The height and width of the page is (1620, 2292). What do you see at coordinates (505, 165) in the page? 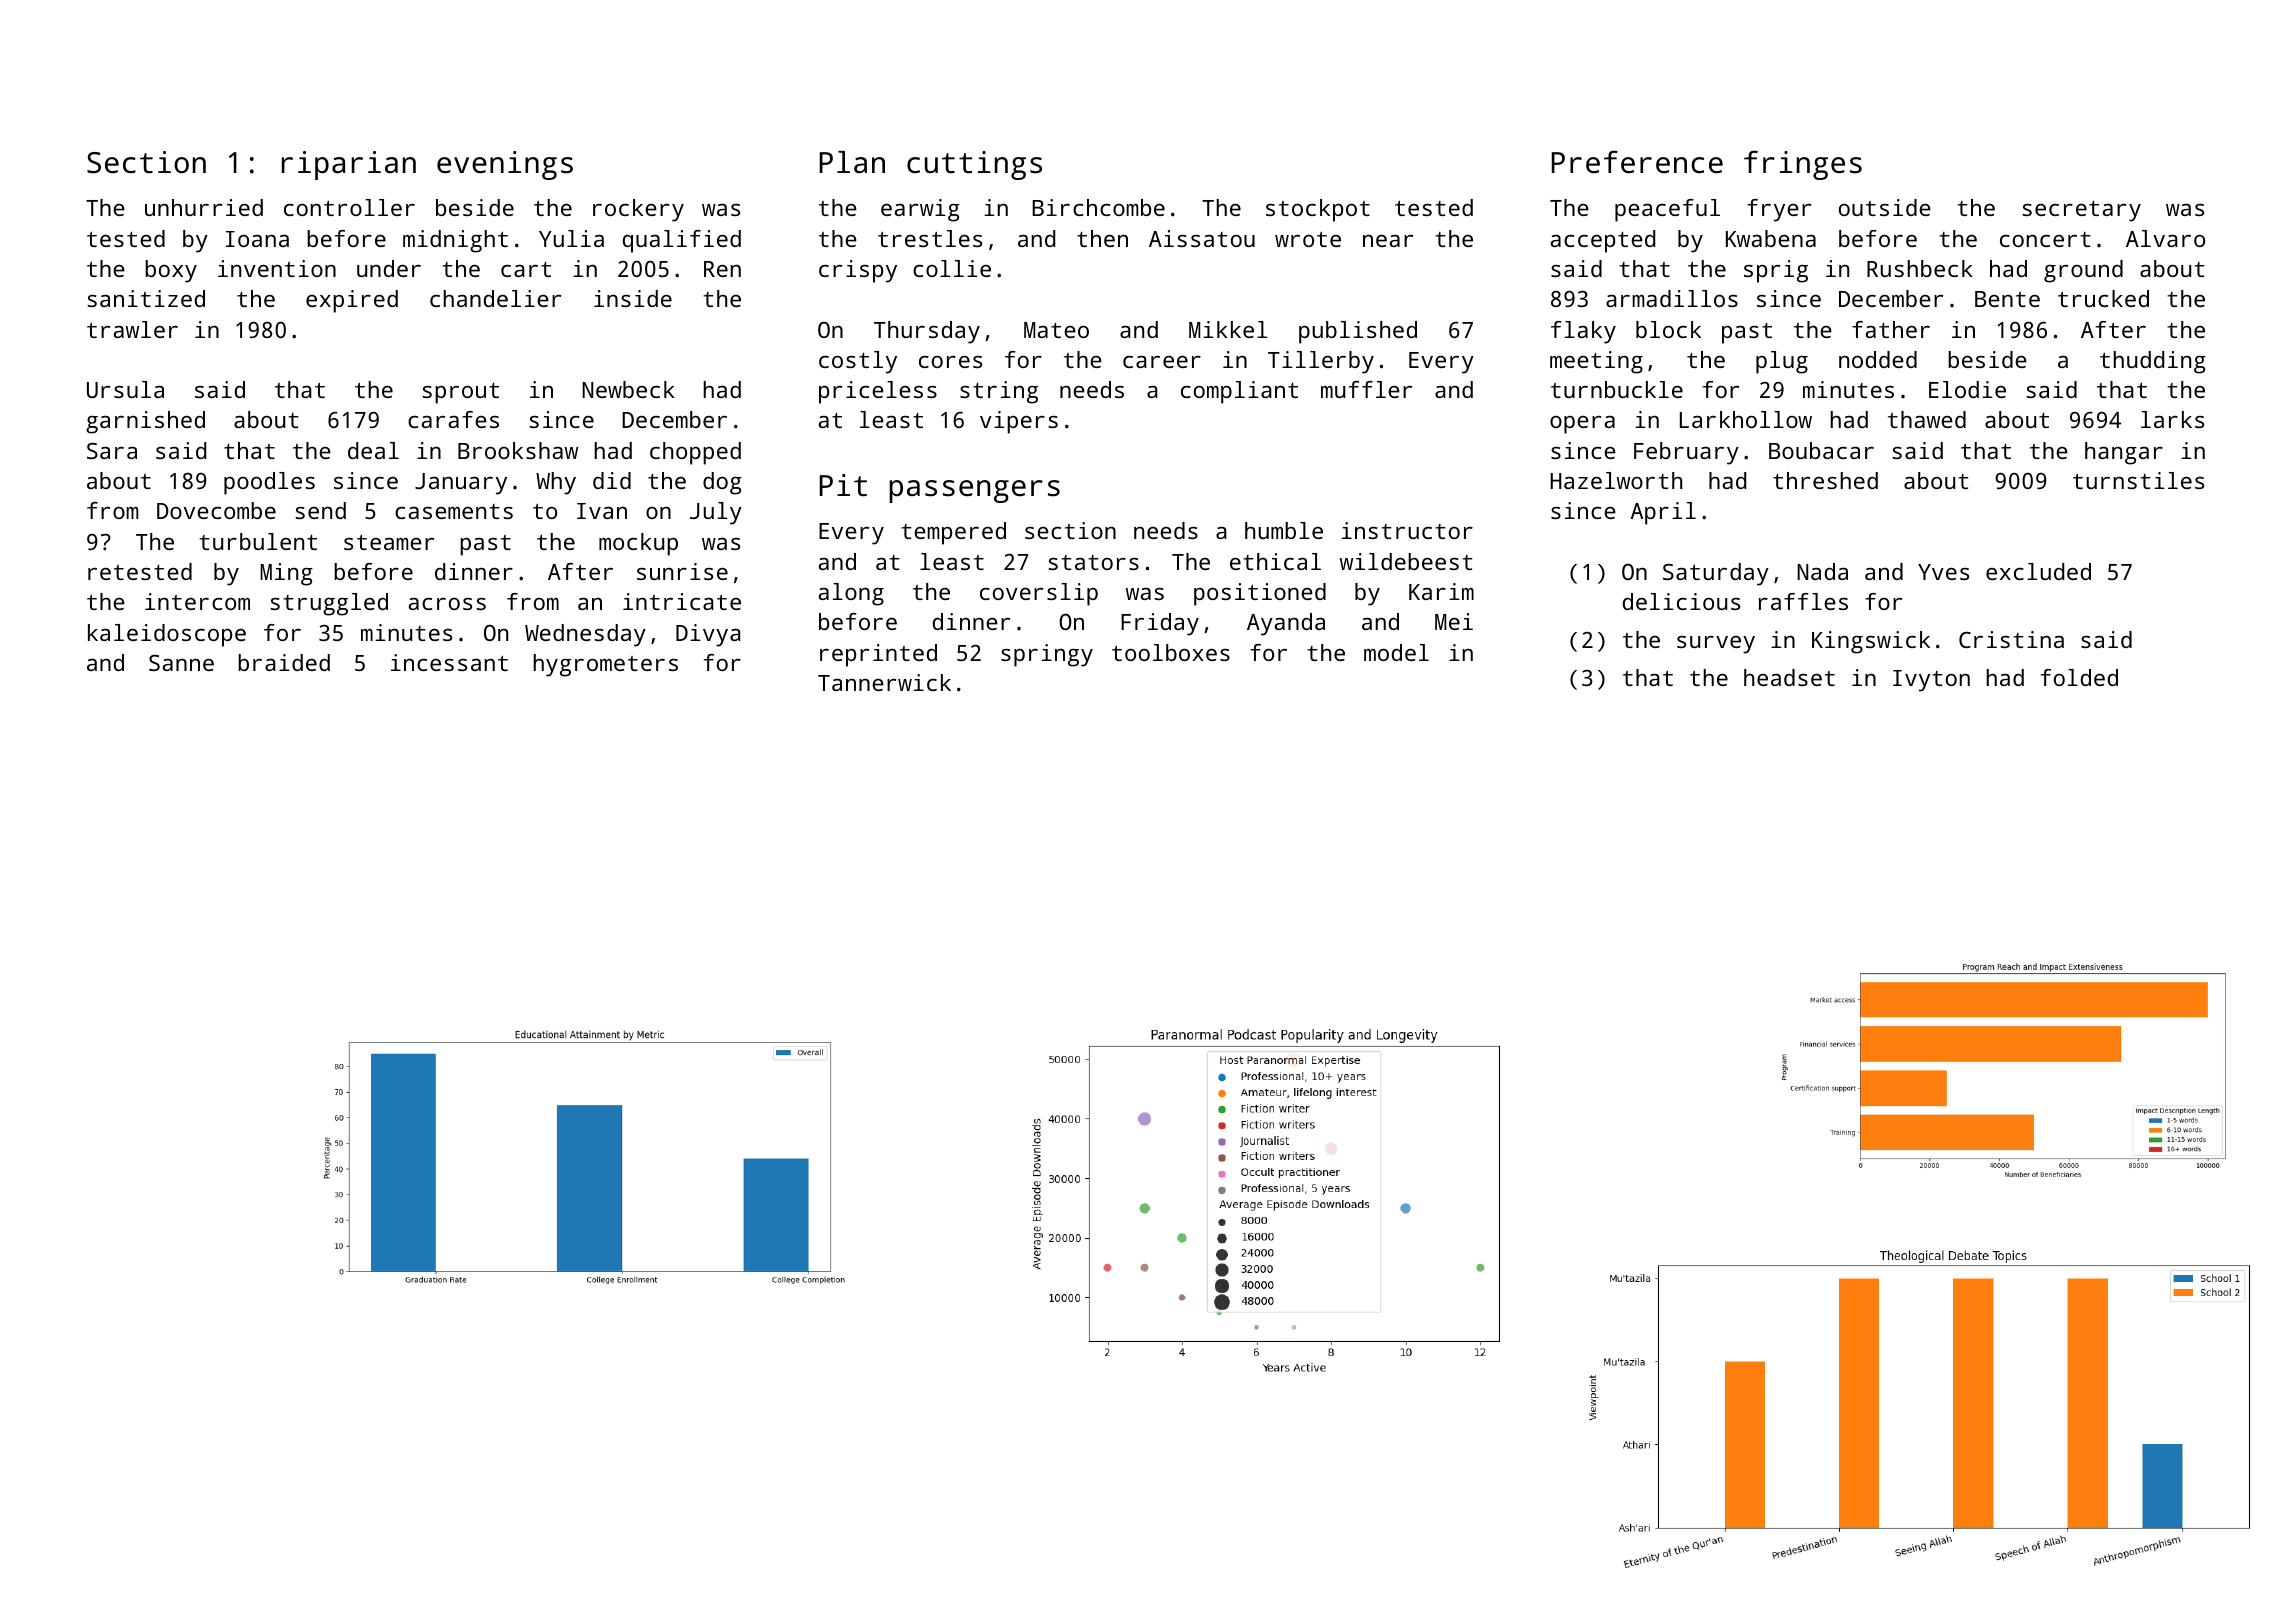
I see `evenings` at bounding box center [505, 165].
